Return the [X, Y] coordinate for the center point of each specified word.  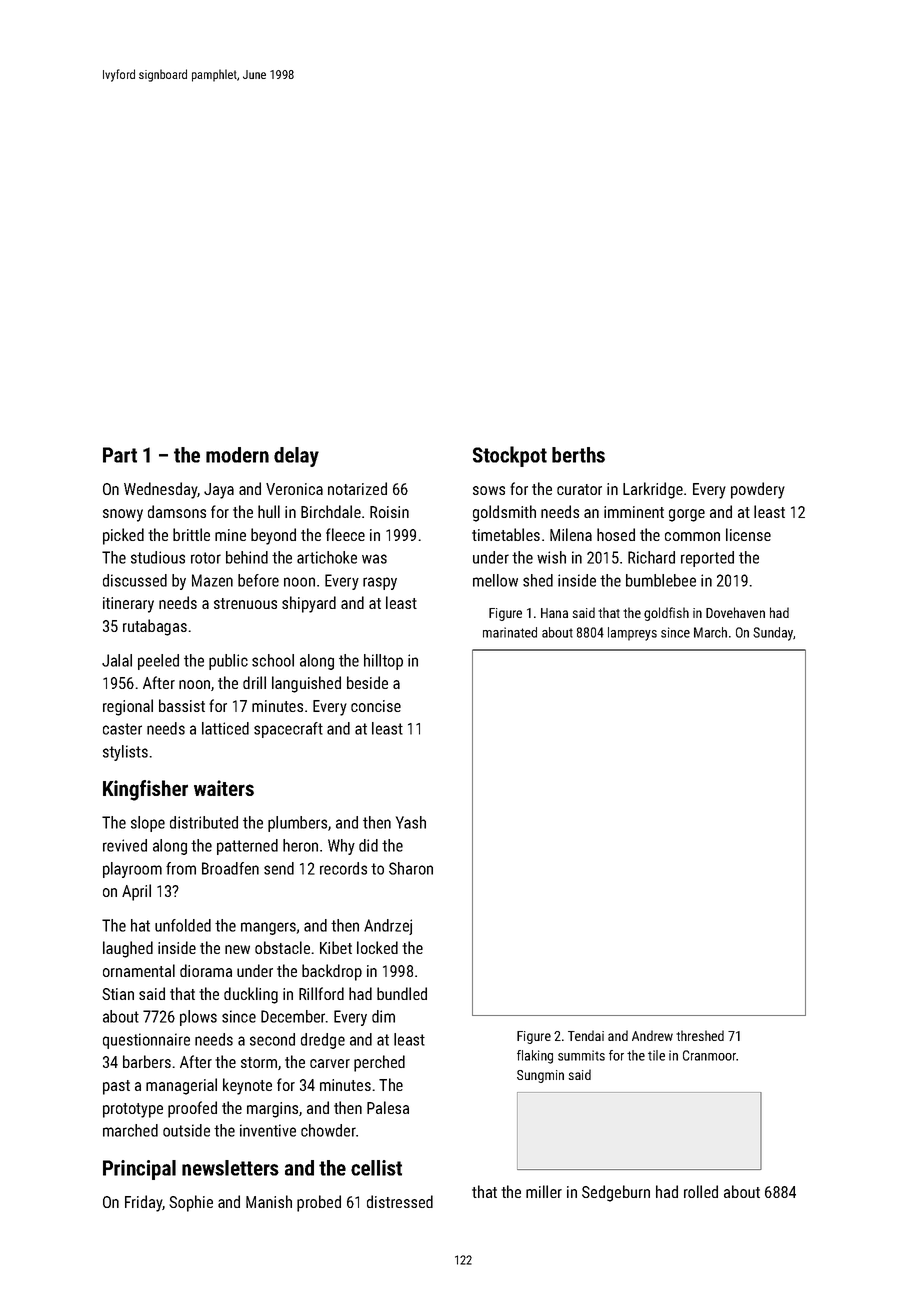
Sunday [773, 634]
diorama [206, 970]
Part [120, 455]
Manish [269, 1201]
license [748, 534]
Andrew [652, 1035]
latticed [225, 728]
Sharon [411, 868]
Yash [411, 822]
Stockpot [510, 456]
